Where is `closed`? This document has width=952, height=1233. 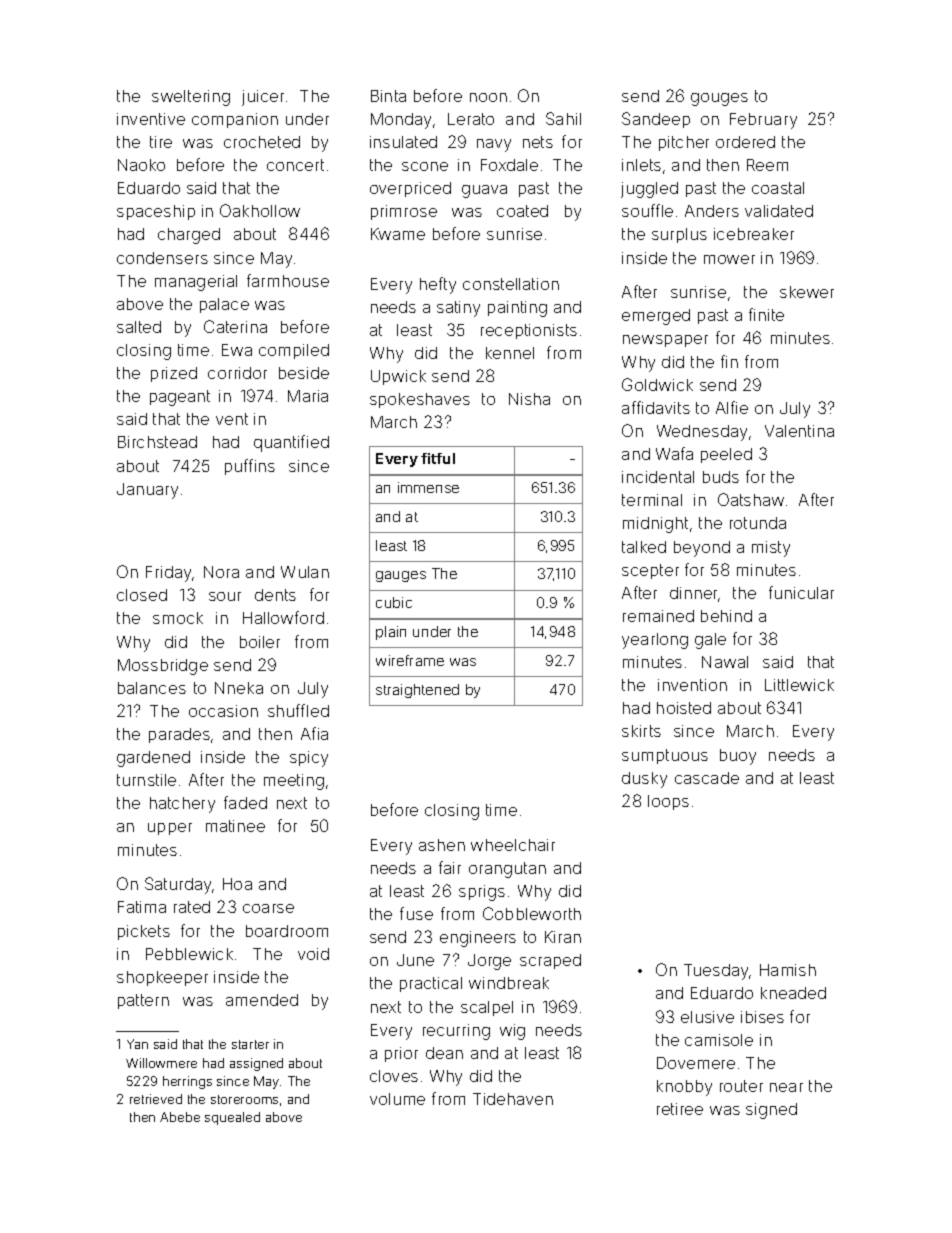 closed is located at coordinates (142, 595).
